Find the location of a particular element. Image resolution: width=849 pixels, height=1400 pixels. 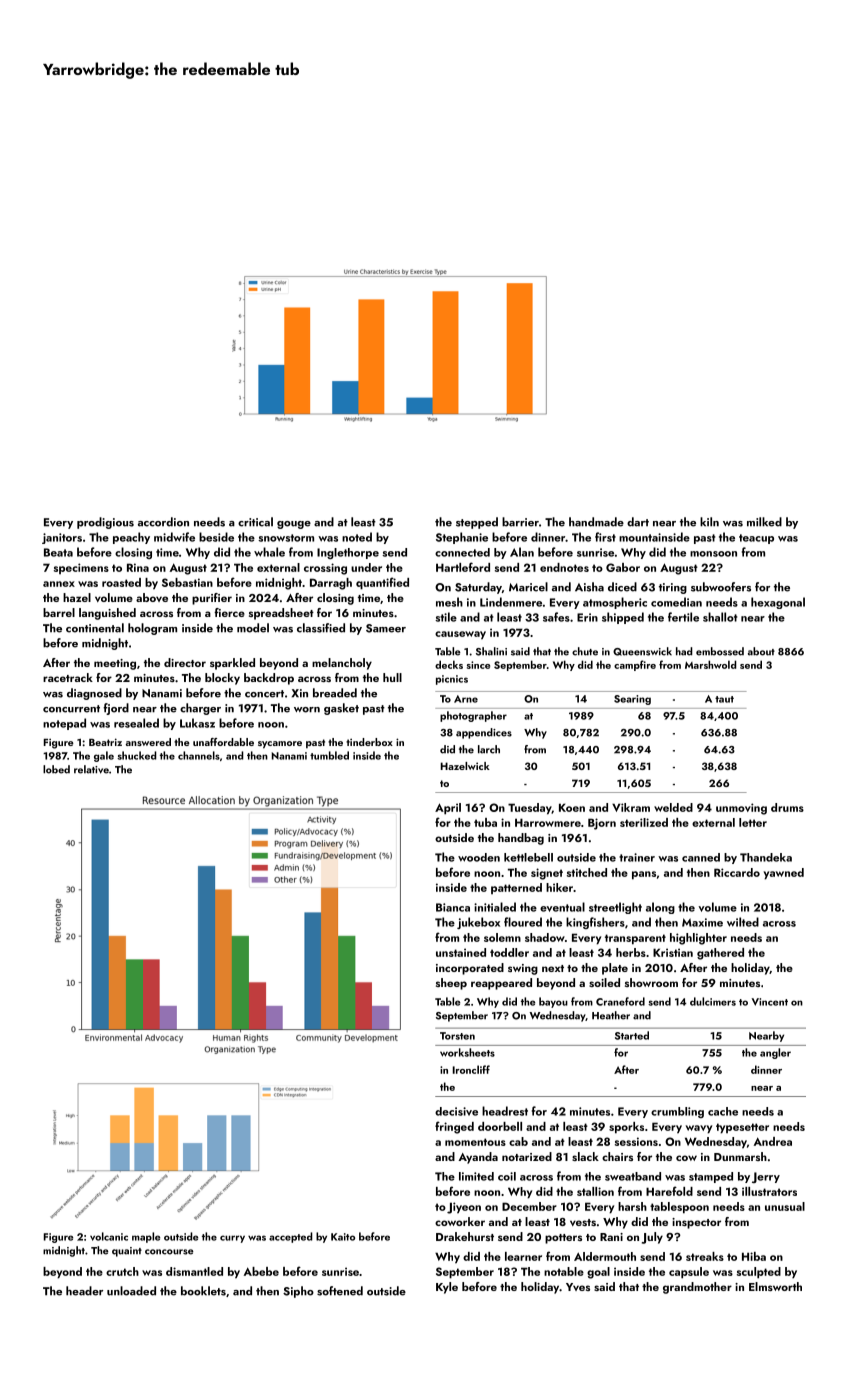

midwife is located at coordinates (174, 537).
